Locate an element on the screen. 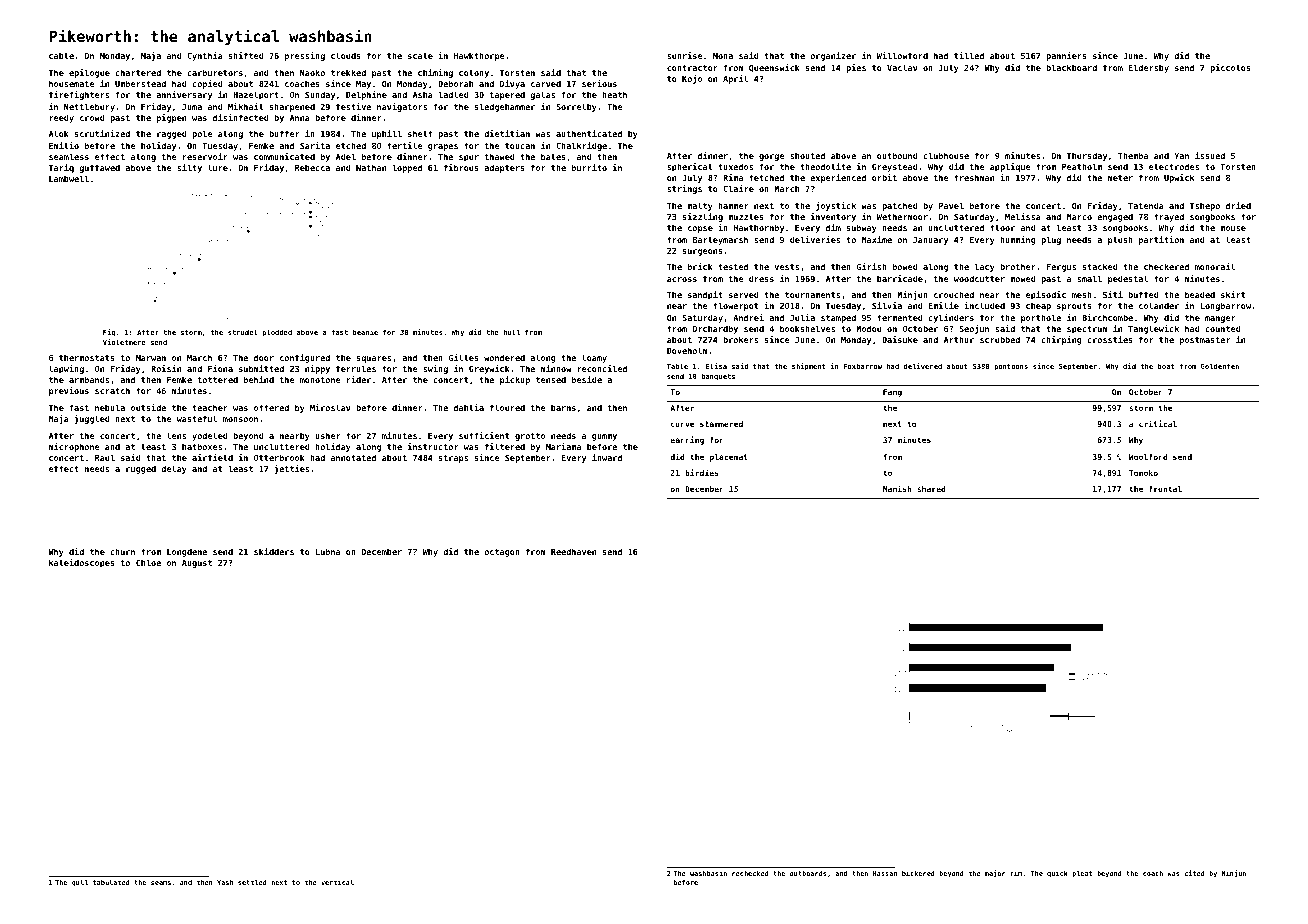 The height and width of the screenshot is (924, 1308). tabulated is located at coordinates (111, 882).
